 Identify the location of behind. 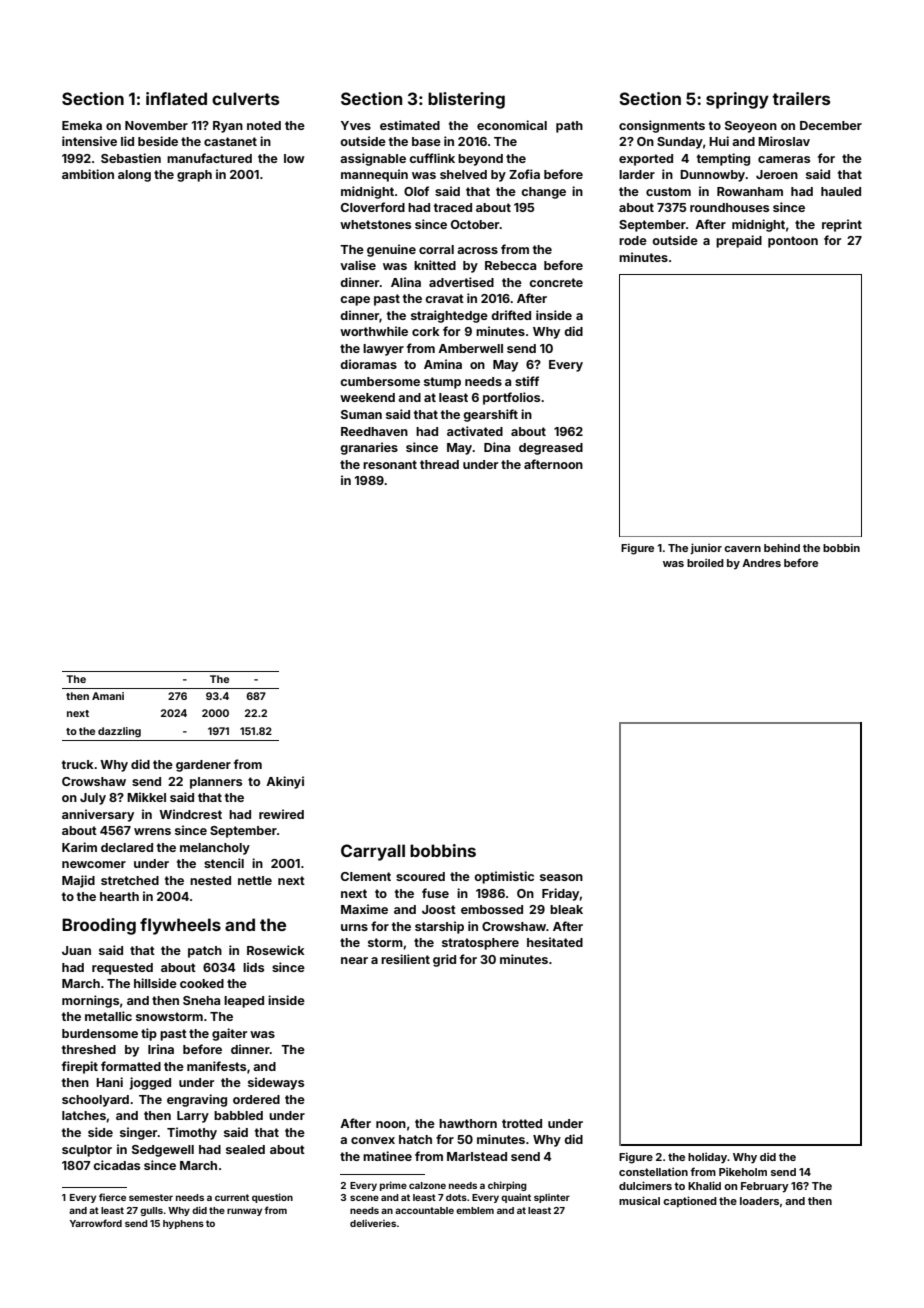
(782, 547).
